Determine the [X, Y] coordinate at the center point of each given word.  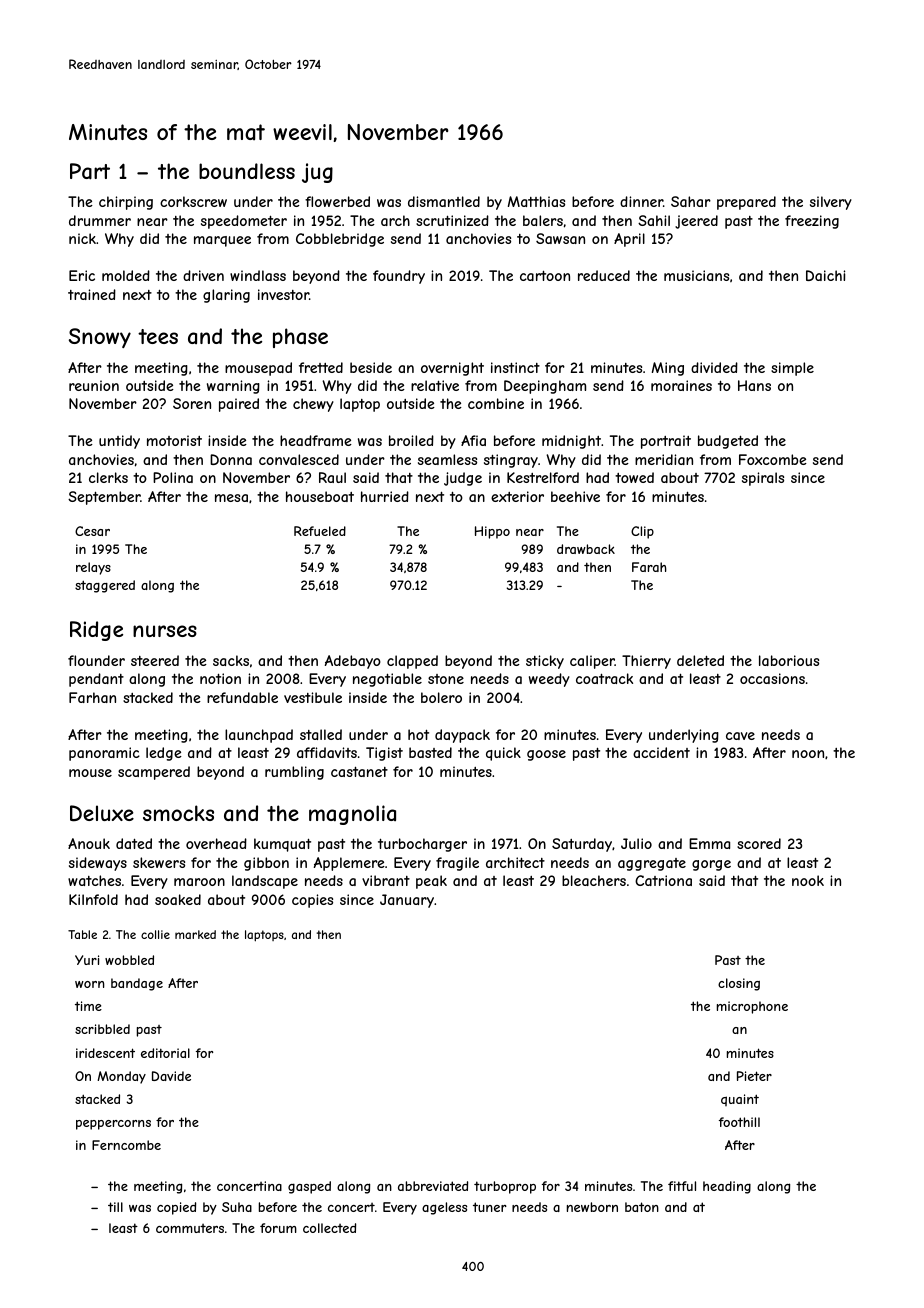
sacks [231, 660]
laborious [789, 660]
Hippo [492, 532]
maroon [199, 882]
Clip [642, 532]
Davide [171, 1076]
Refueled [320, 531]
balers [543, 220]
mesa [231, 498]
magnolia [352, 815]
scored [759, 843]
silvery [831, 203]
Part [90, 171]
